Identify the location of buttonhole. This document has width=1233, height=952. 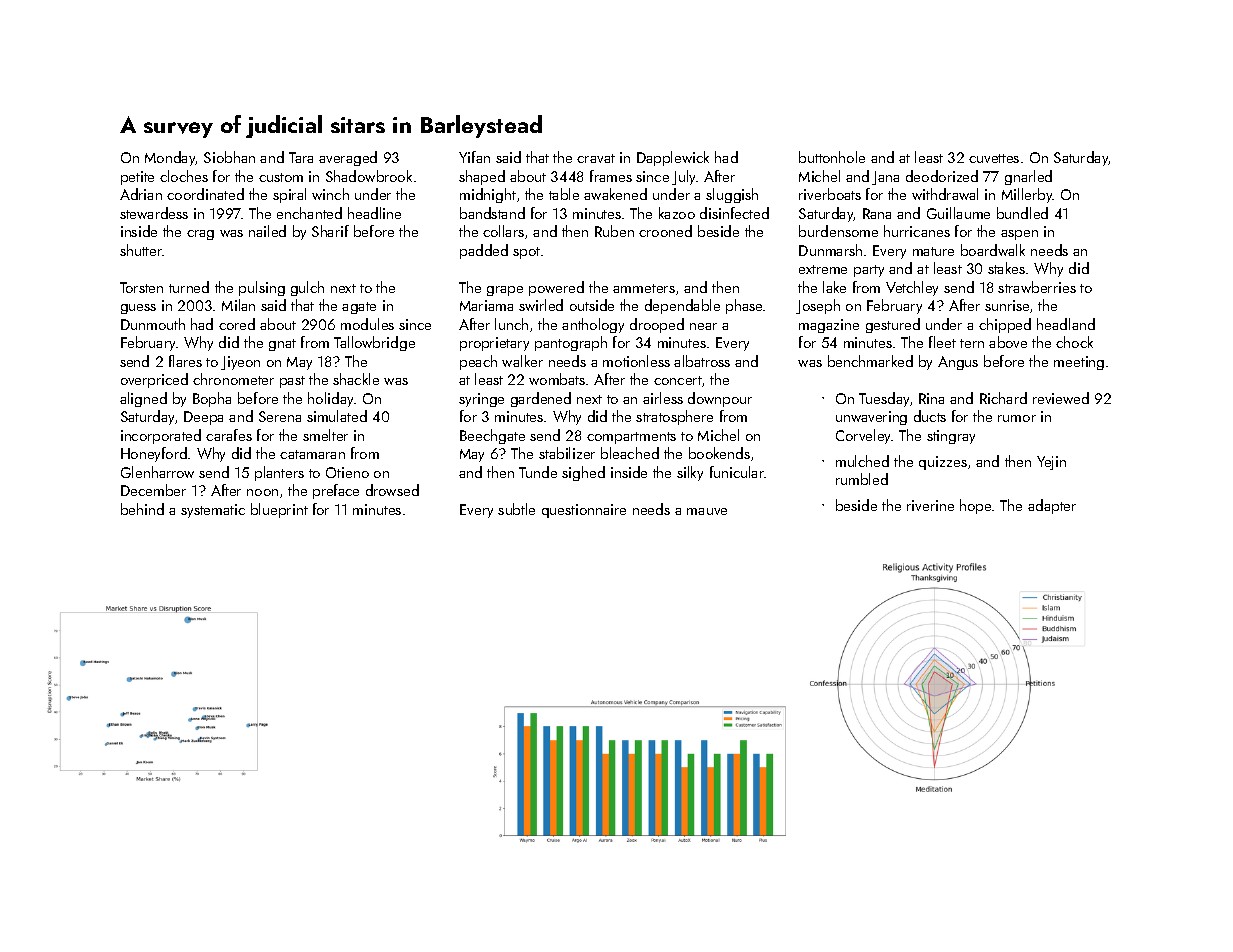
(832, 157).
